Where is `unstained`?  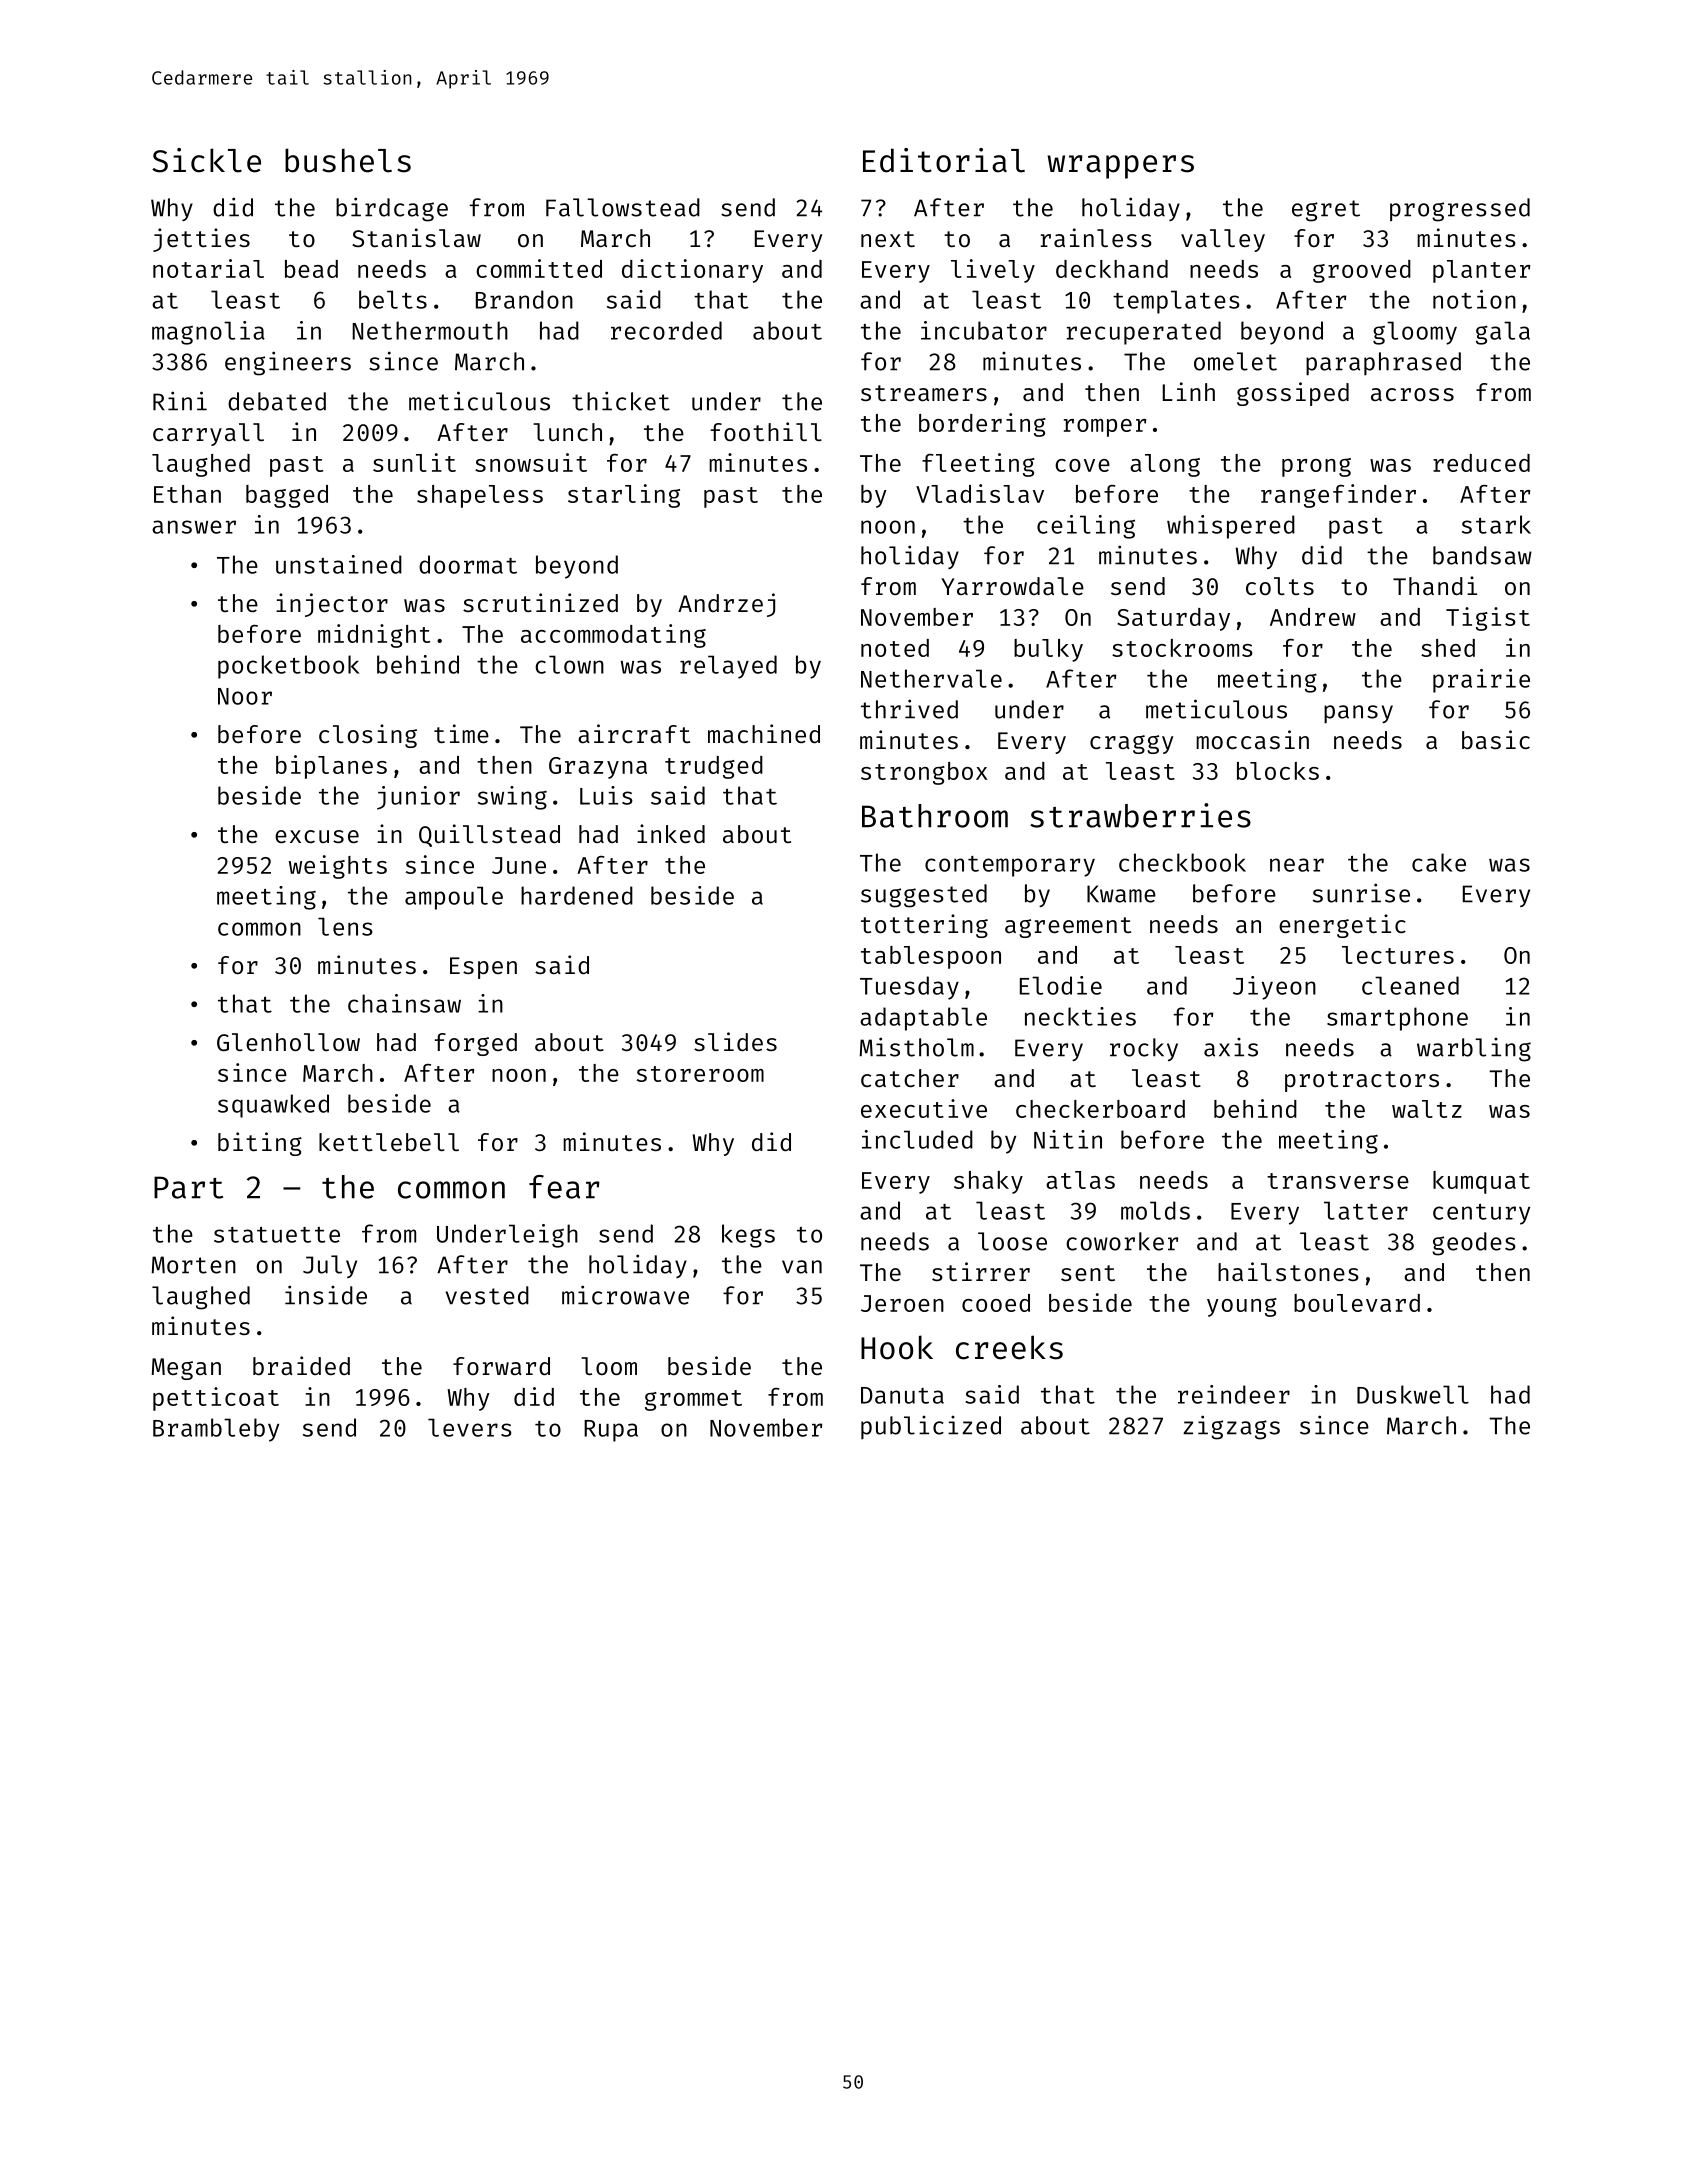
unstained is located at coordinates (339, 564).
